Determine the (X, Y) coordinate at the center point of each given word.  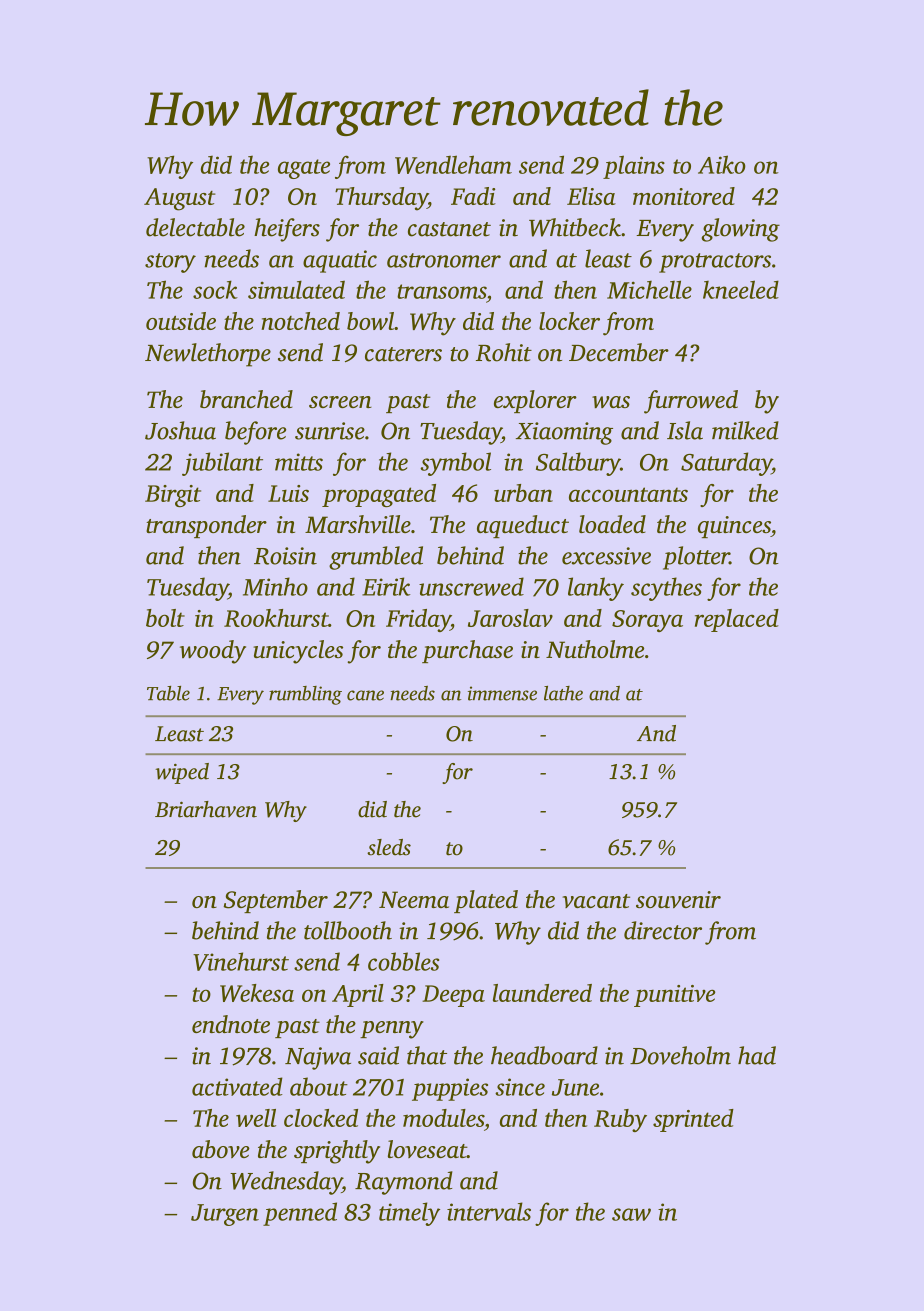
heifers (287, 230)
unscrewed (471, 586)
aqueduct (523, 526)
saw (631, 1214)
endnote (231, 1024)
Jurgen (225, 1215)
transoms (441, 291)
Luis (288, 493)
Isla (685, 430)
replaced (737, 620)
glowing (740, 230)
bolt (165, 618)
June (575, 1087)
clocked (321, 1118)
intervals (489, 1211)
